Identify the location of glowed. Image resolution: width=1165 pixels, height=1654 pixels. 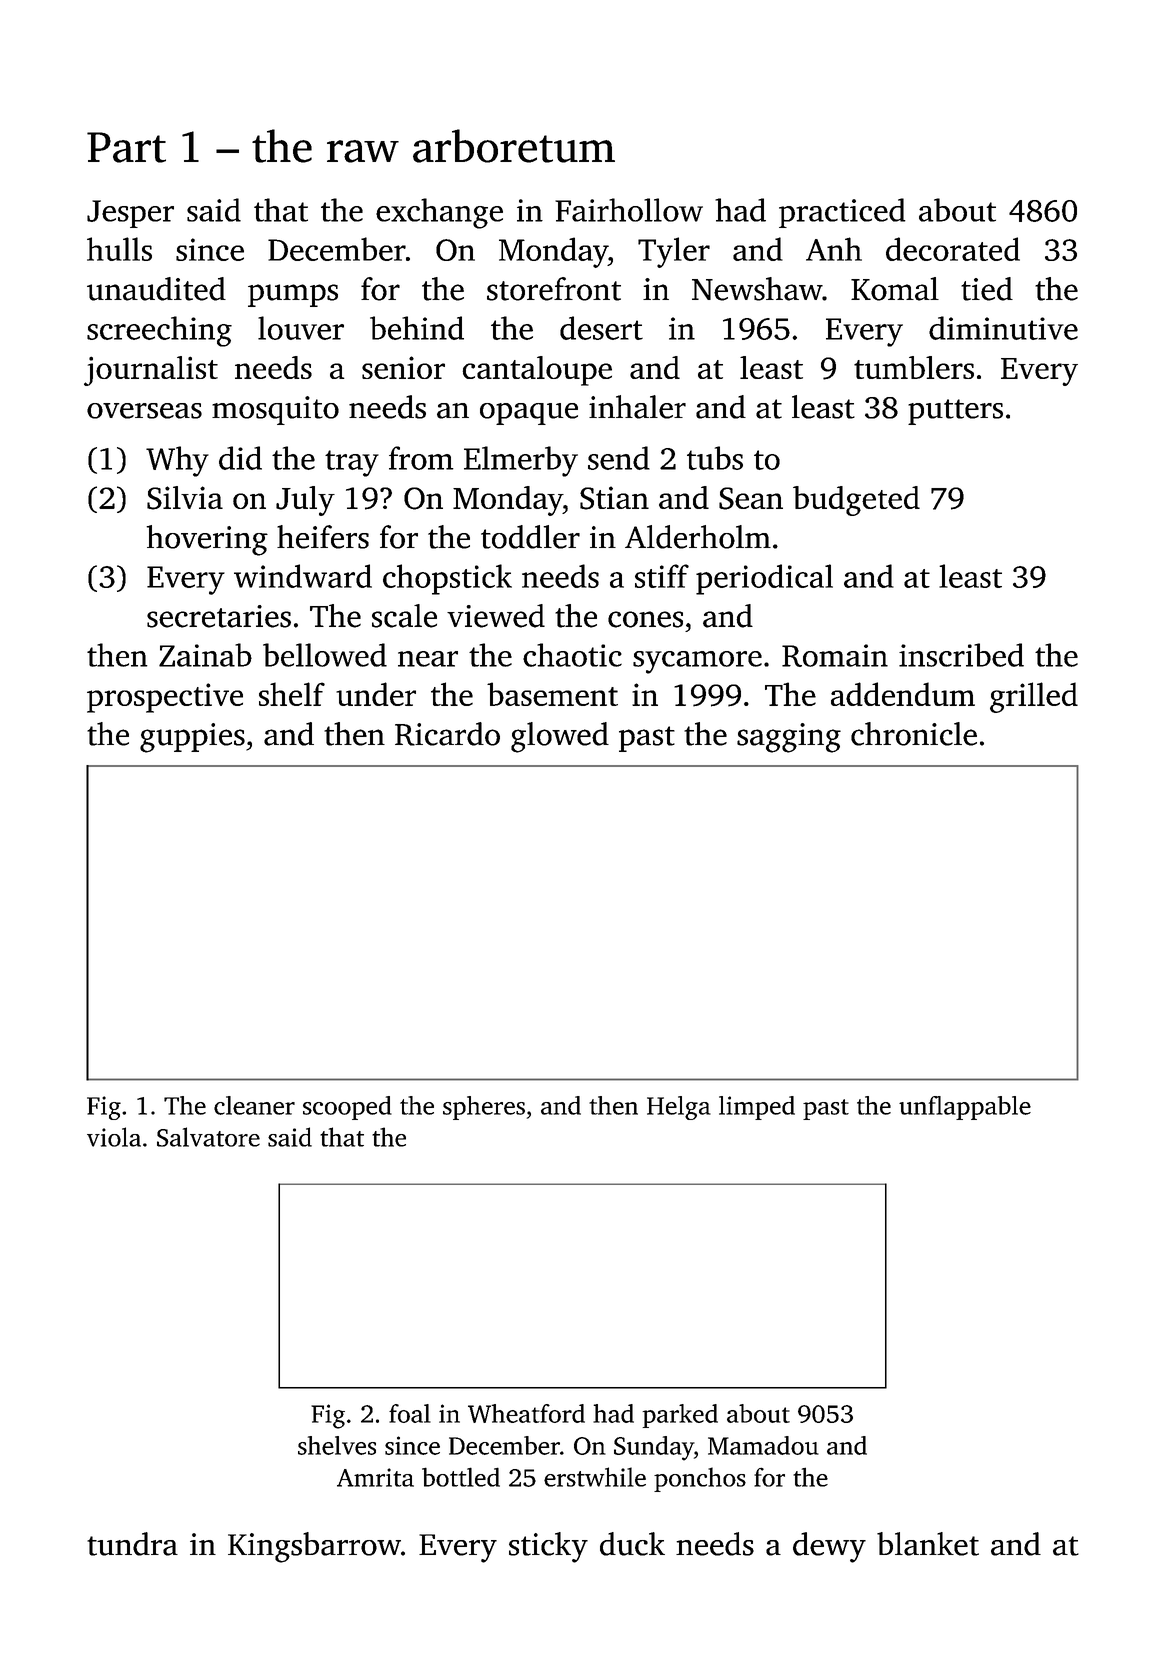
(560, 737).
